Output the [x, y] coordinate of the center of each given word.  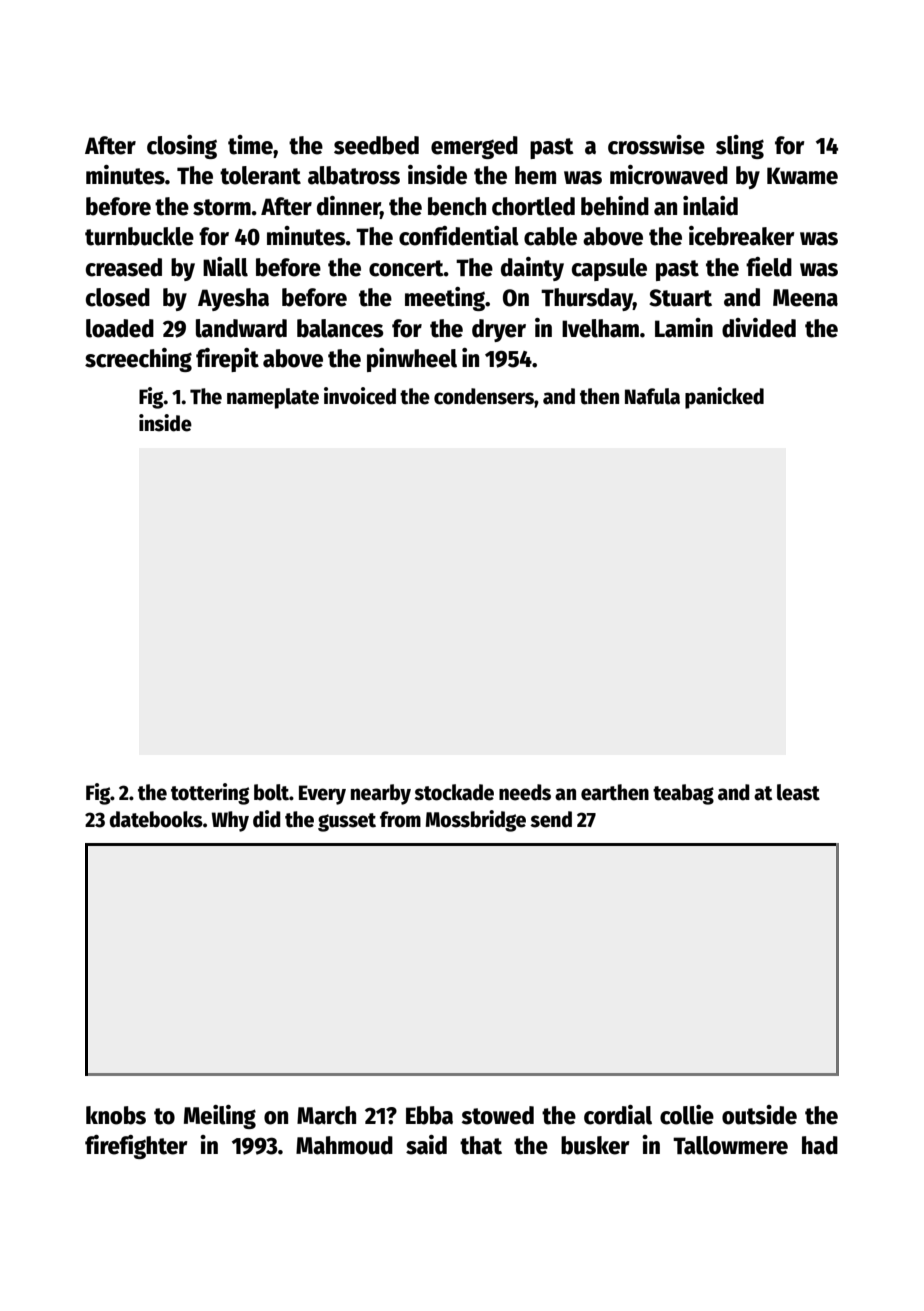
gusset [347, 822]
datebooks [156, 819]
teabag [683, 794]
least [798, 792]
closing [182, 147]
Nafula [652, 396]
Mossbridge [476, 821]
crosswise [656, 145]
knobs [116, 1115]
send [551, 819]
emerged [474, 147]
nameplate [273, 398]
